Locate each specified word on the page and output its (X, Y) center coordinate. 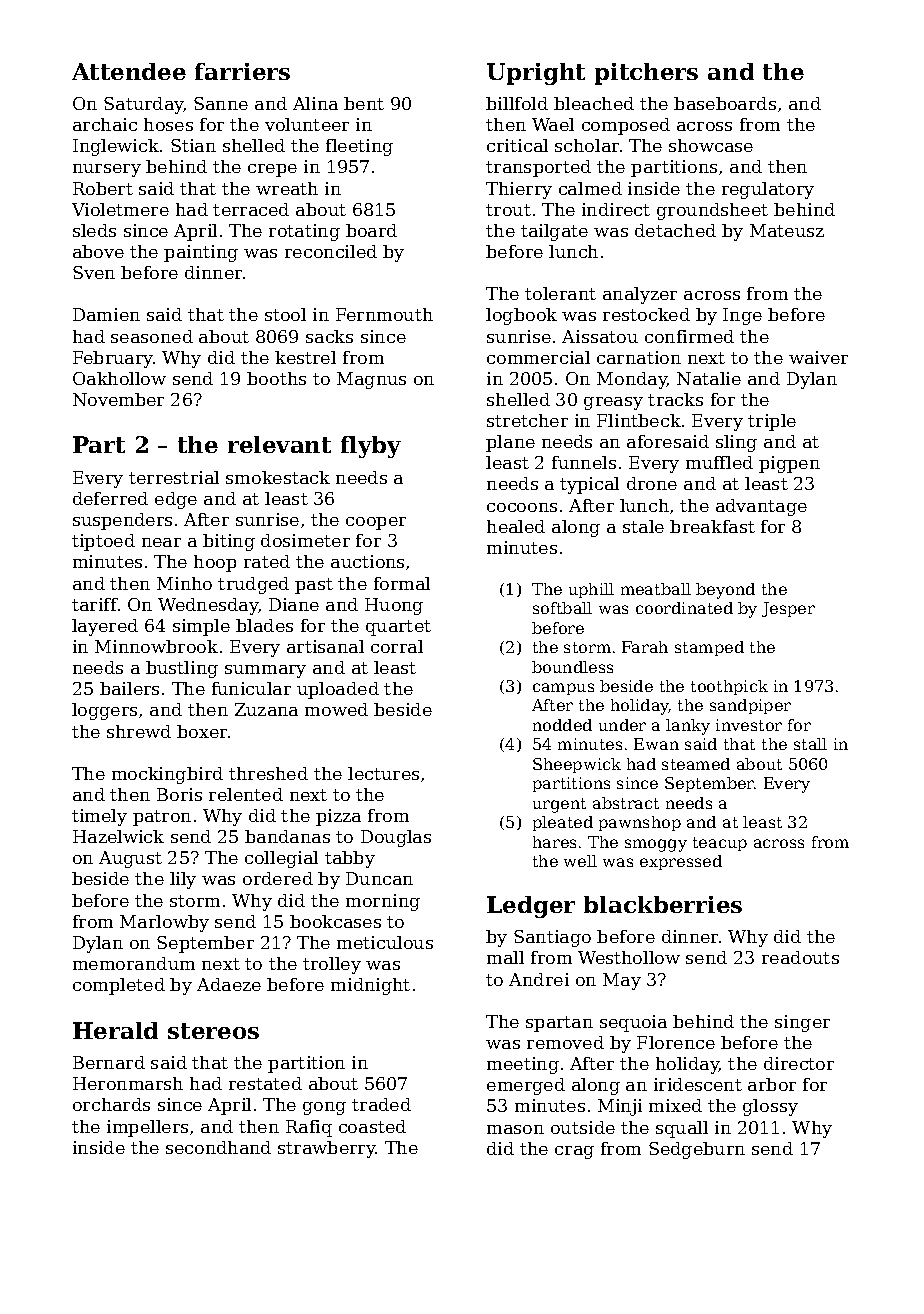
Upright (536, 74)
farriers (242, 71)
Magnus (371, 380)
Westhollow (629, 957)
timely (99, 817)
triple (772, 422)
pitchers (646, 74)
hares (554, 842)
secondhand (218, 1147)
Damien (106, 314)
